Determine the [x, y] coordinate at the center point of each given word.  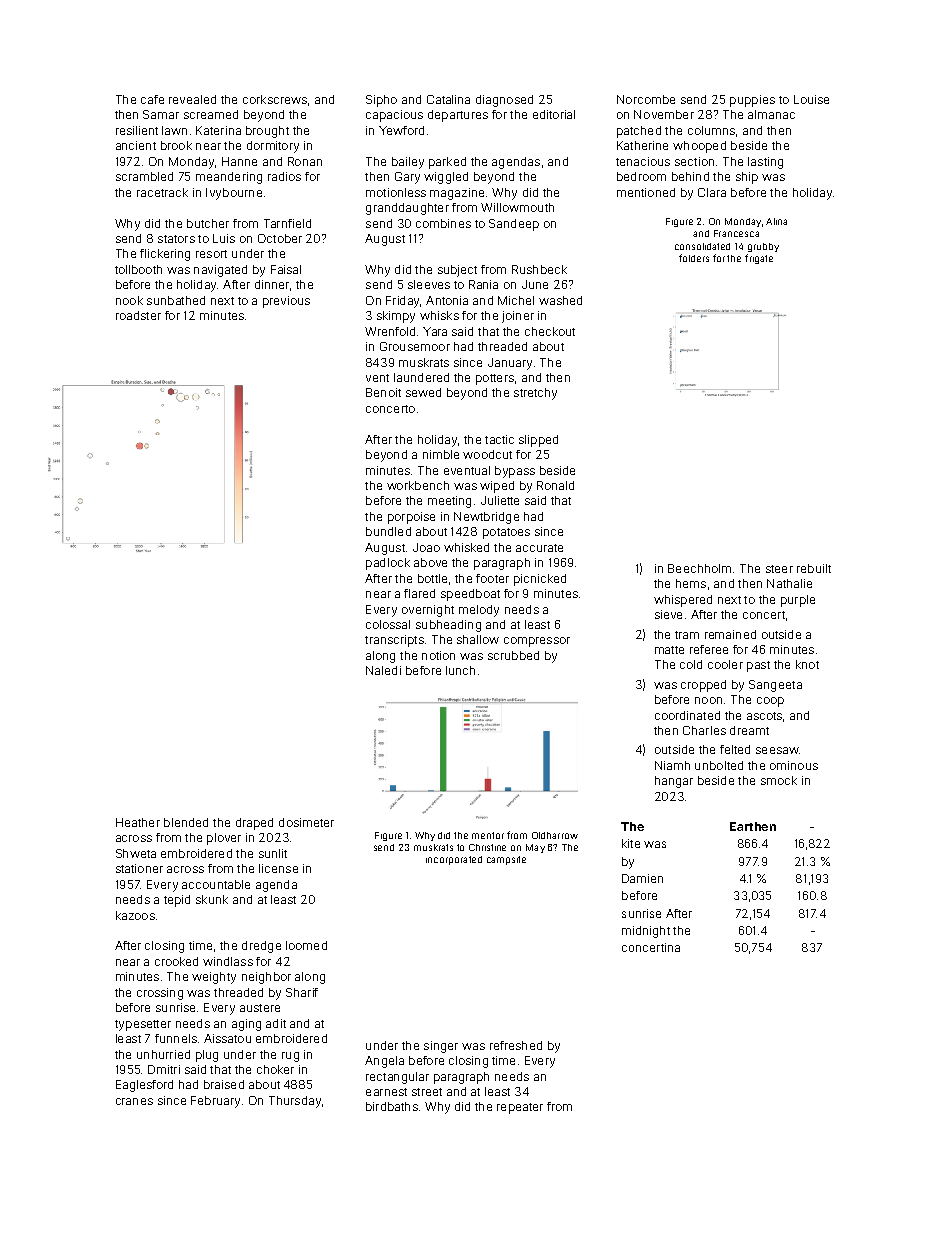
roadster [138, 315]
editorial [554, 114]
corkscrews [275, 99]
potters [495, 379]
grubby [763, 247]
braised [224, 1084]
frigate [759, 259]
